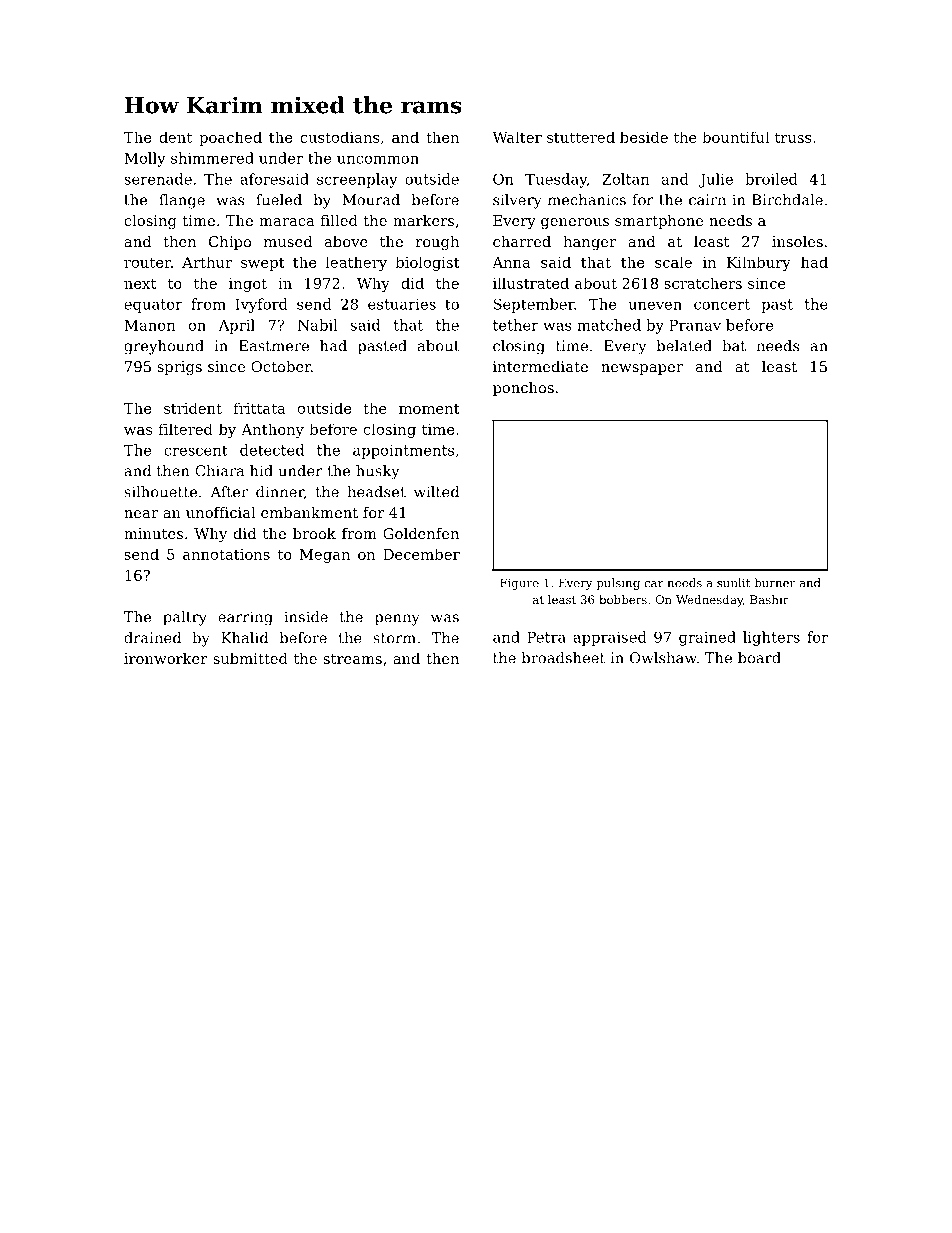 This screenshot has width=952, height=1233. I want to click on filtered, so click(186, 429).
